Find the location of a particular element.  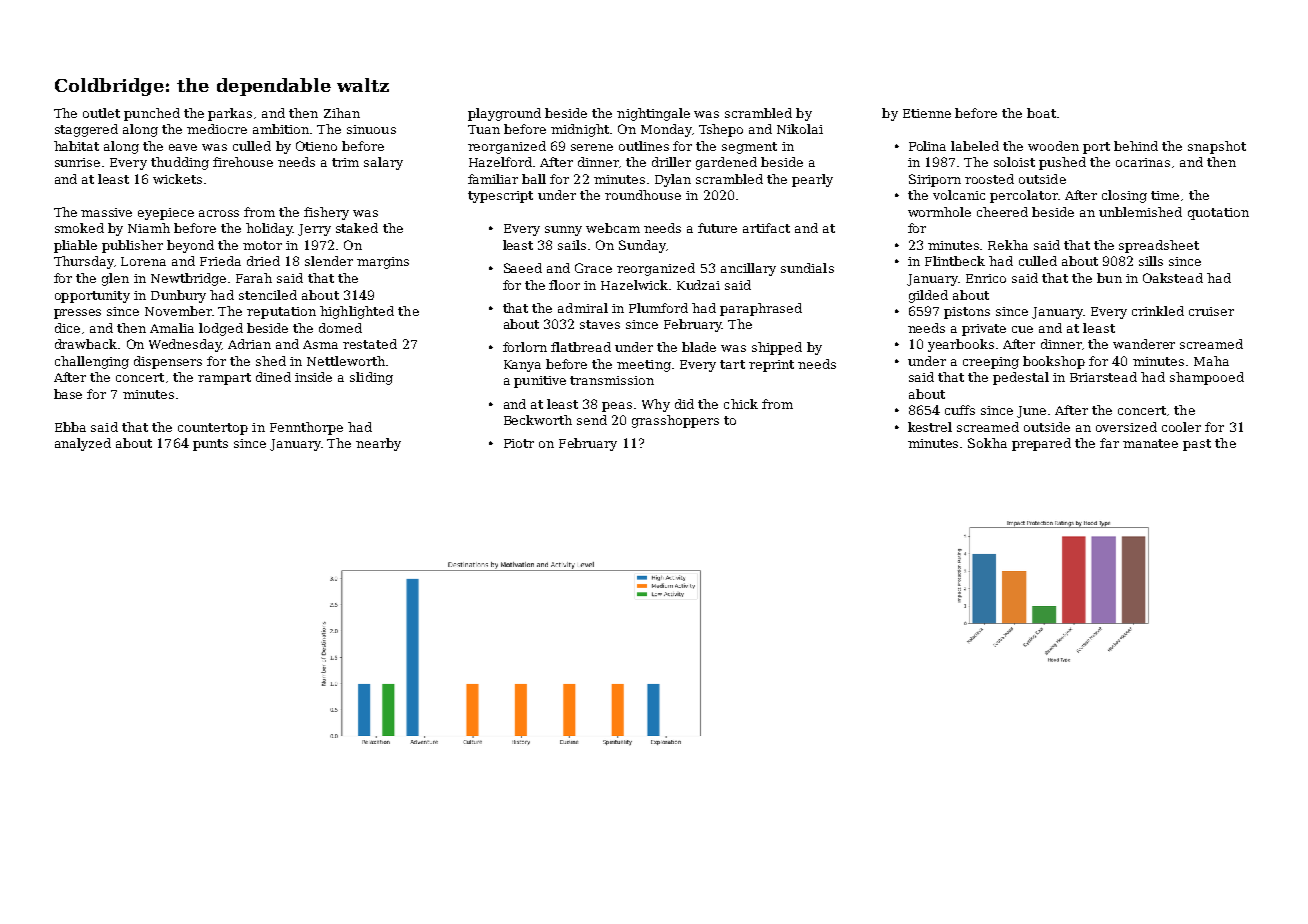

nightingale is located at coordinates (653, 114).
